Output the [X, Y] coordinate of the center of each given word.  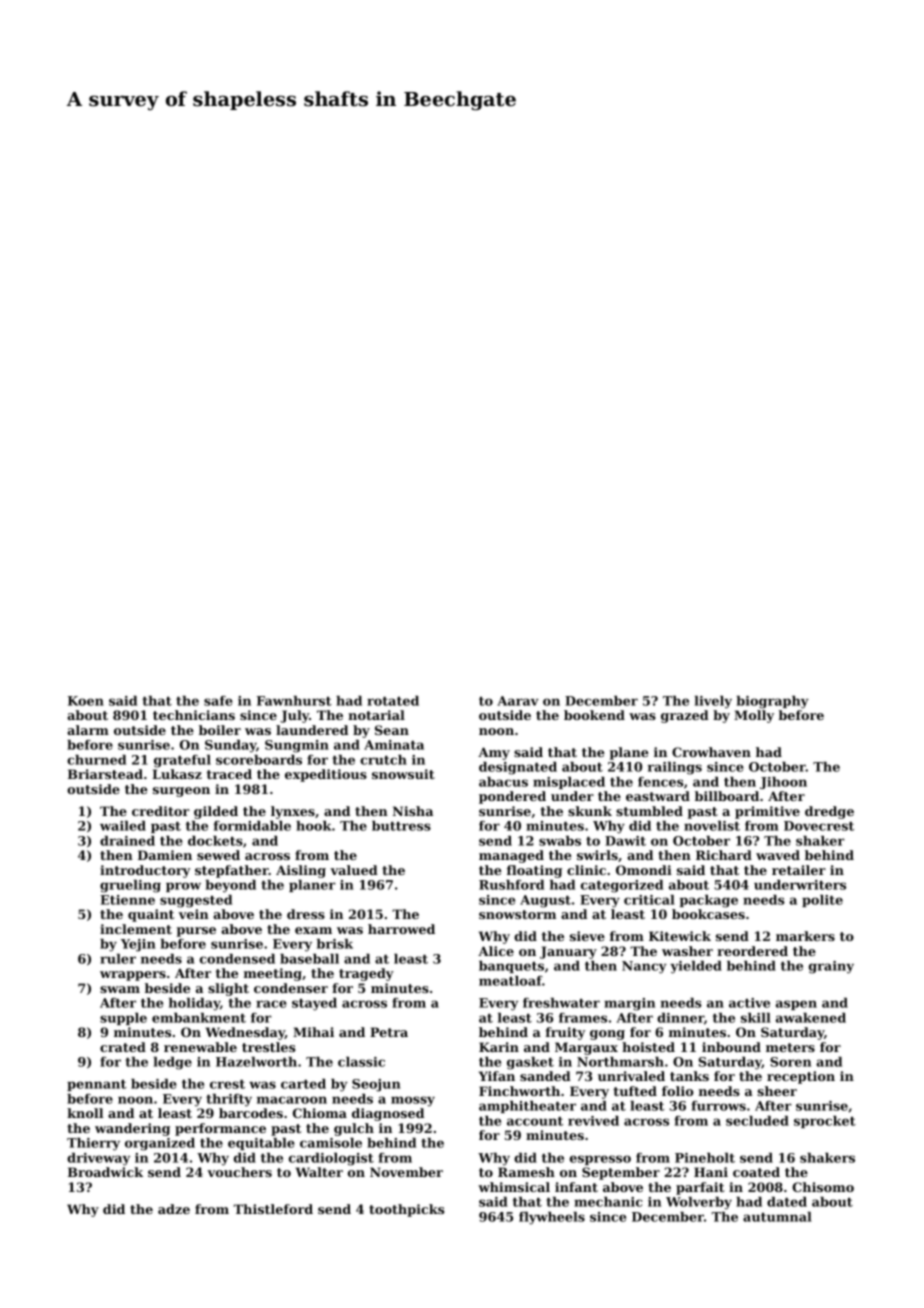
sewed [218, 855]
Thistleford [273, 1209]
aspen [796, 1005]
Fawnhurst [294, 701]
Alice [496, 951]
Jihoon [783, 783]
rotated [393, 701]
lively [713, 702]
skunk [590, 811]
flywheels [552, 1218]
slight [228, 989]
